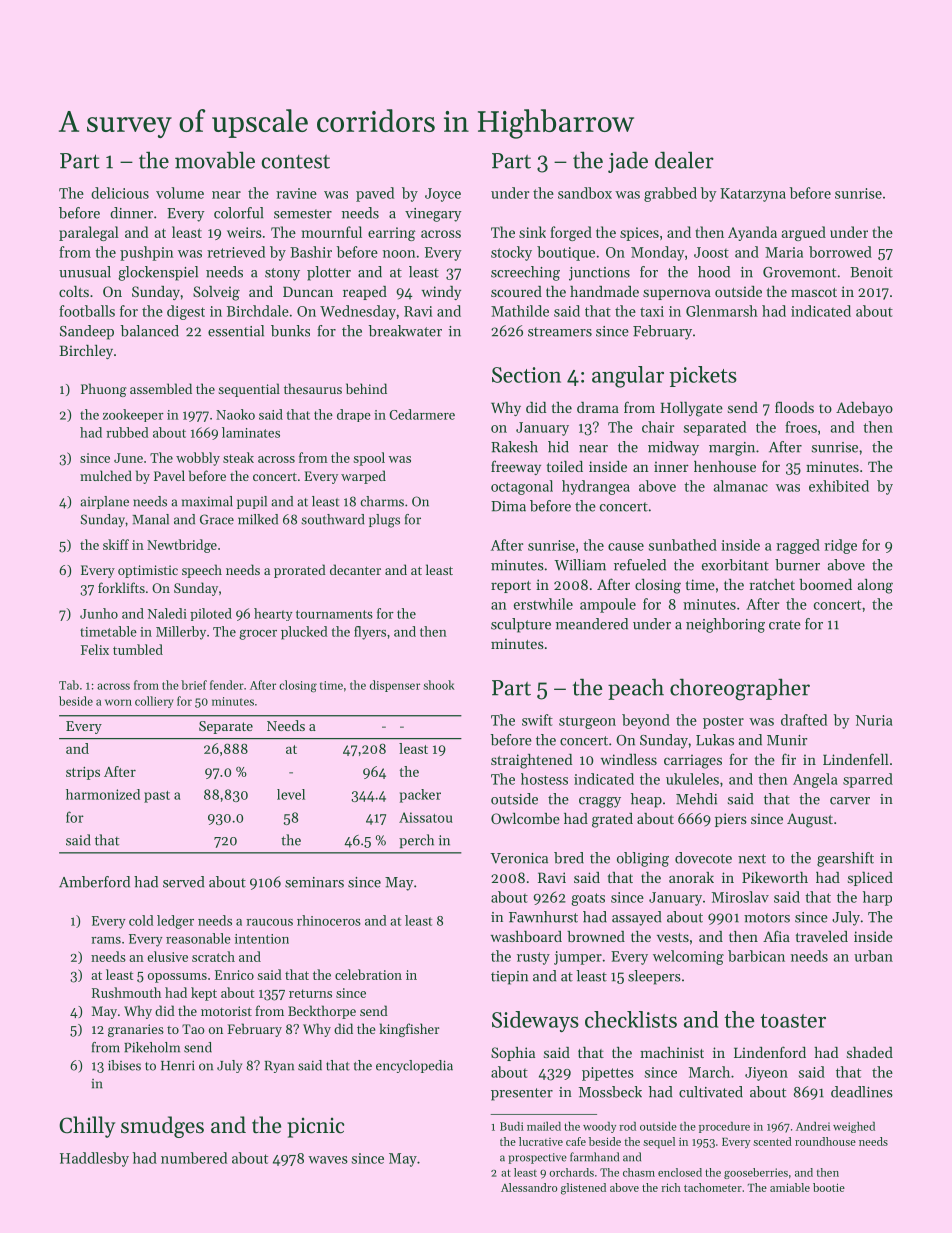  Describe the element at coordinates (120, 193) in the screenshot. I see `delicious` at that location.
